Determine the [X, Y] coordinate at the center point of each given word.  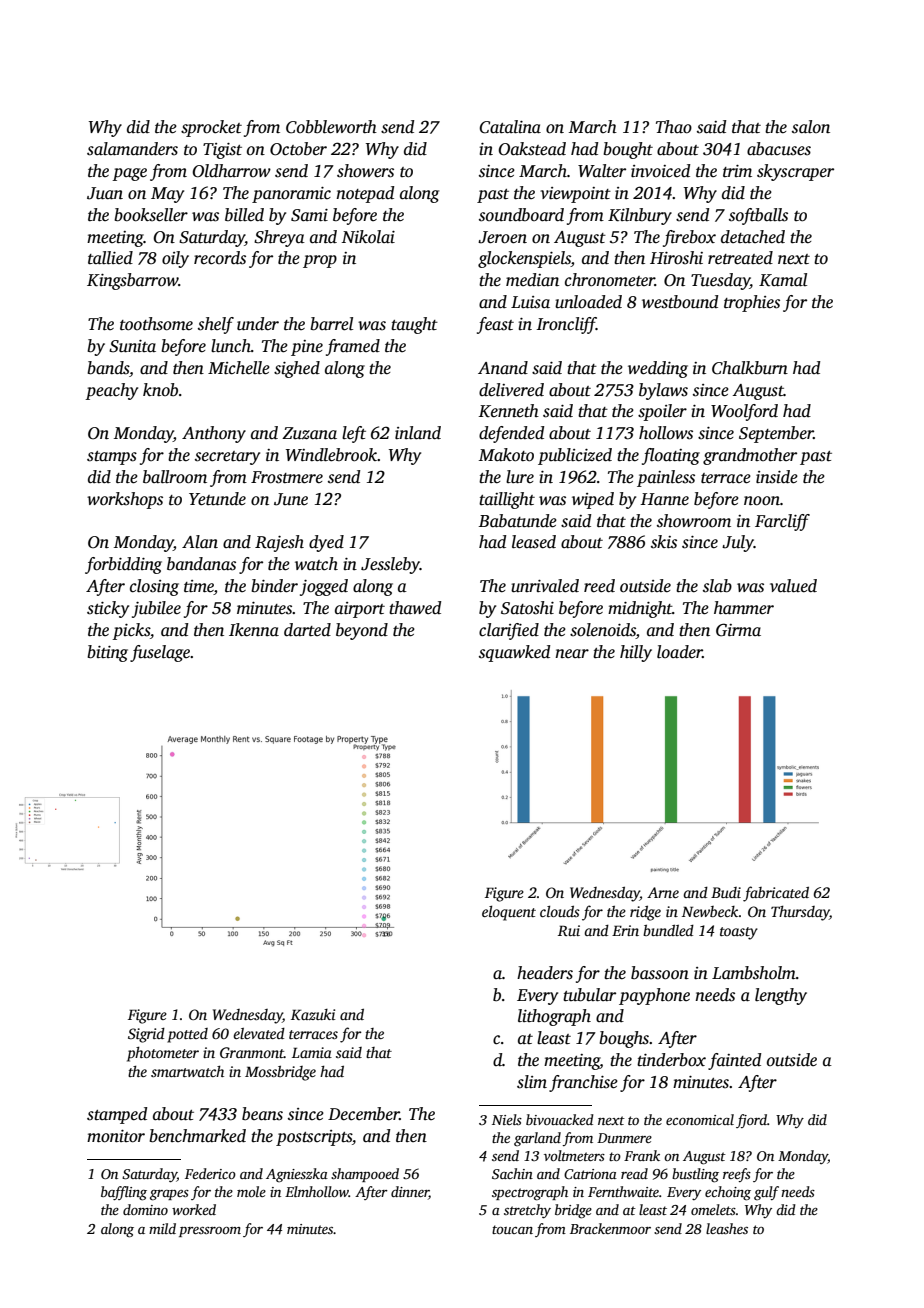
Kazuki [313, 1014]
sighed [297, 369]
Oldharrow [231, 171]
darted [307, 630]
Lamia [312, 1052]
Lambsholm [754, 973]
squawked [514, 653]
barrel [331, 324]
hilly [636, 653]
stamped [117, 1115]
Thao [674, 127]
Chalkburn [750, 368]
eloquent [509, 913]
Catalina [510, 127]
